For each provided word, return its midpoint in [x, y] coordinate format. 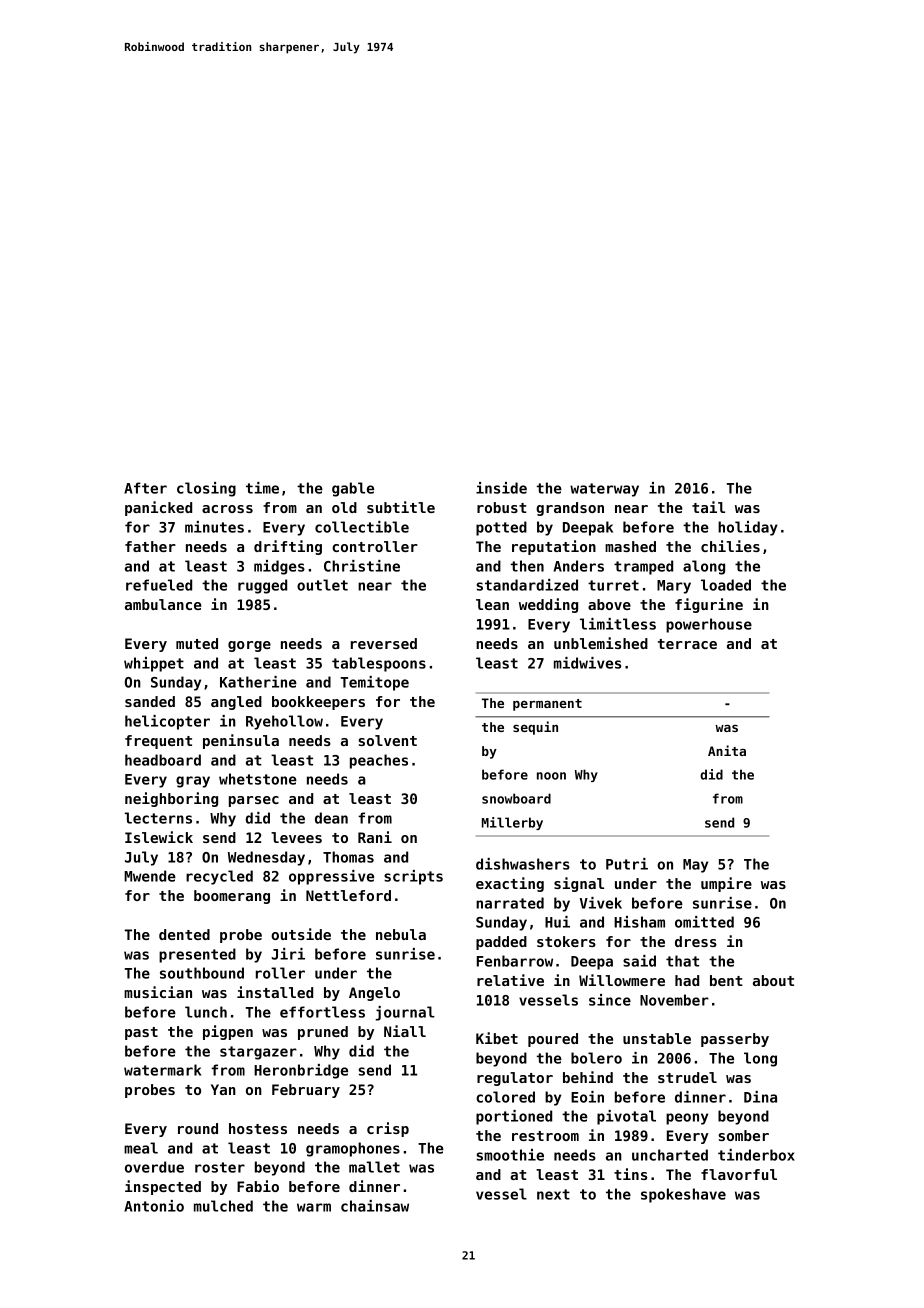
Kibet [497, 1038]
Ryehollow [284, 722]
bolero [596, 1058]
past [141, 1033]
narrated [510, 903]
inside [501, 488]
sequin [535, 728]
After [145, 488]
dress [696, 941]
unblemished [601, 643]
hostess [258, 1128]
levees [296, 837]
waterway [604, 490]
